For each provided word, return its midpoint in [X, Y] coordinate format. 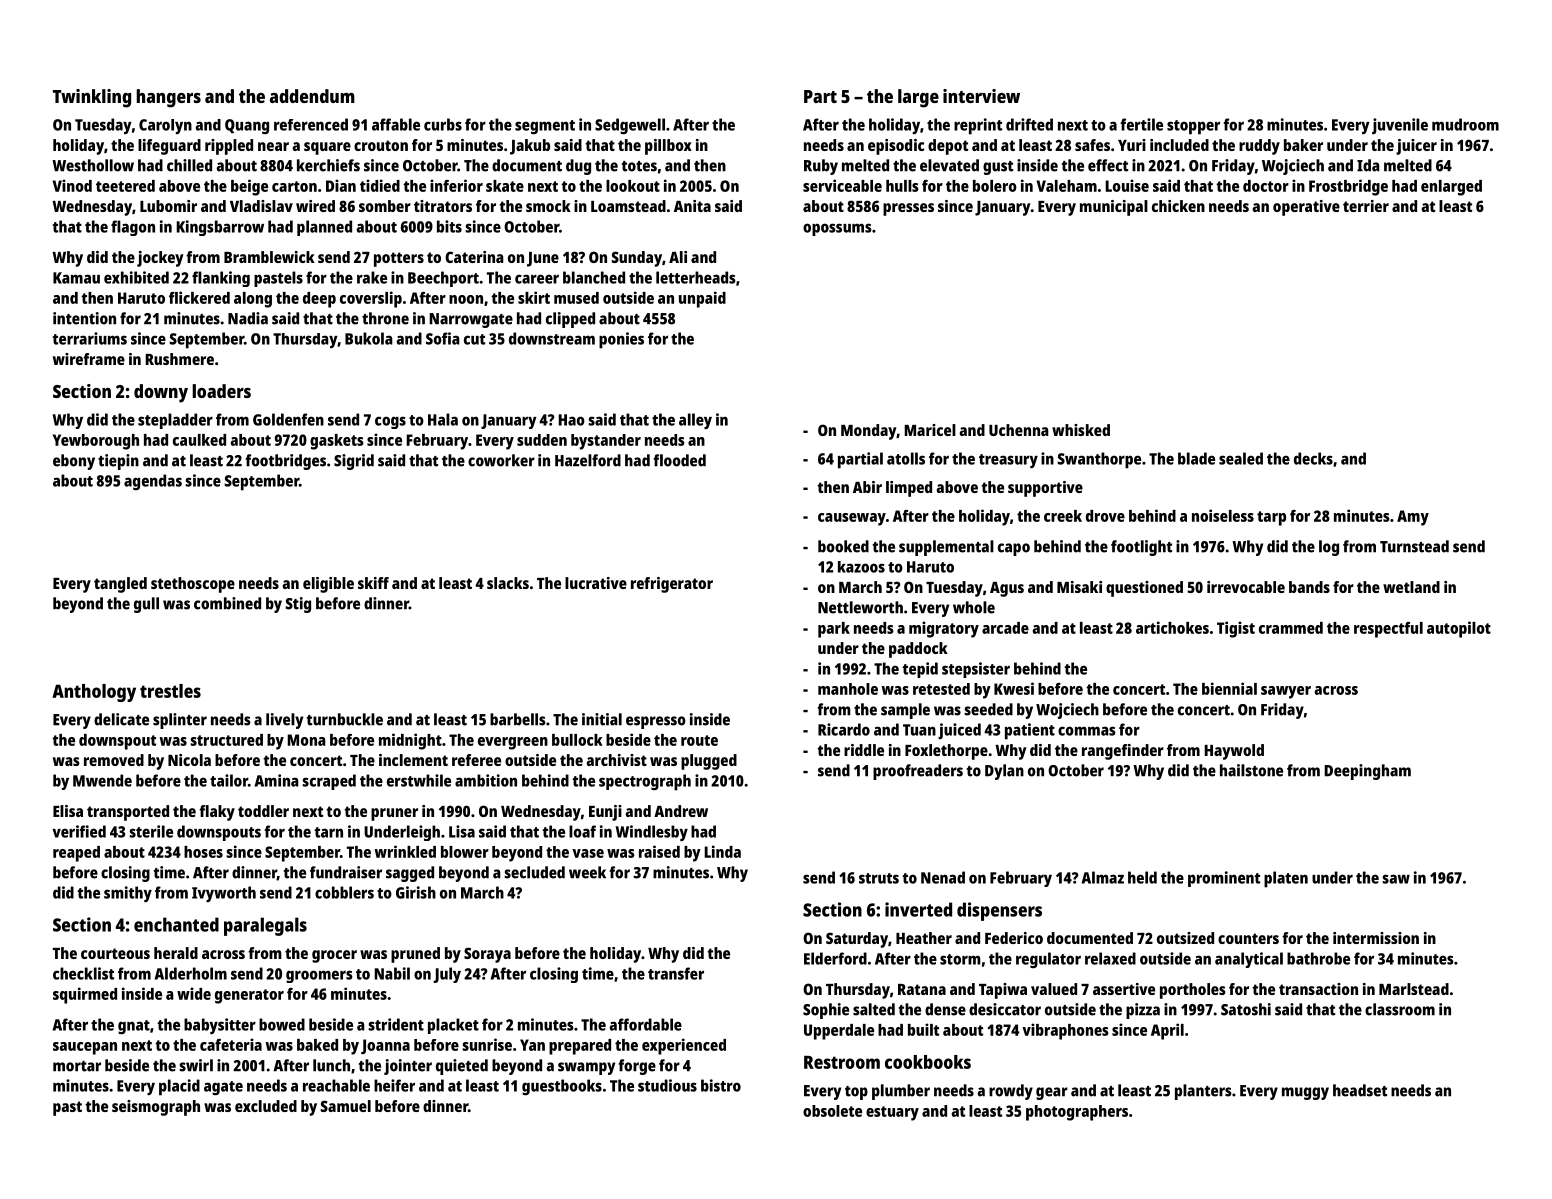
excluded [266, 1106]
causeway [852, 519]
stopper [1193, 127]
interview [981, 96]
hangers [168, 98]
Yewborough [96, 442]
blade [1196, 458]
